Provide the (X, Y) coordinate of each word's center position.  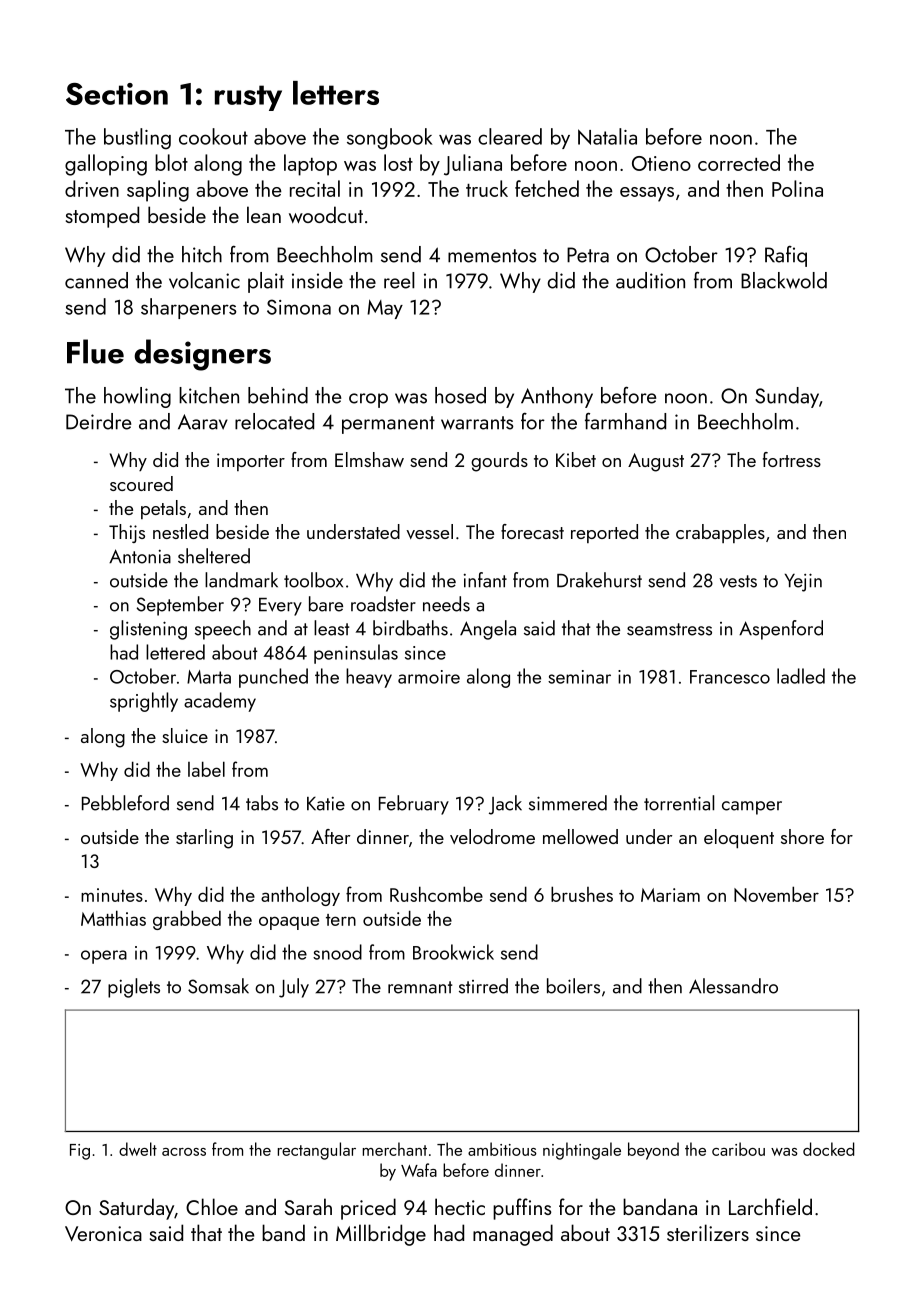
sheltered (214, 556)
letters (336, 93)
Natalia (607, 136)
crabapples (720, 533)
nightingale (582, 1151)
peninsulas (356, 654)
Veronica (103, 1233)
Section (117, 94)
